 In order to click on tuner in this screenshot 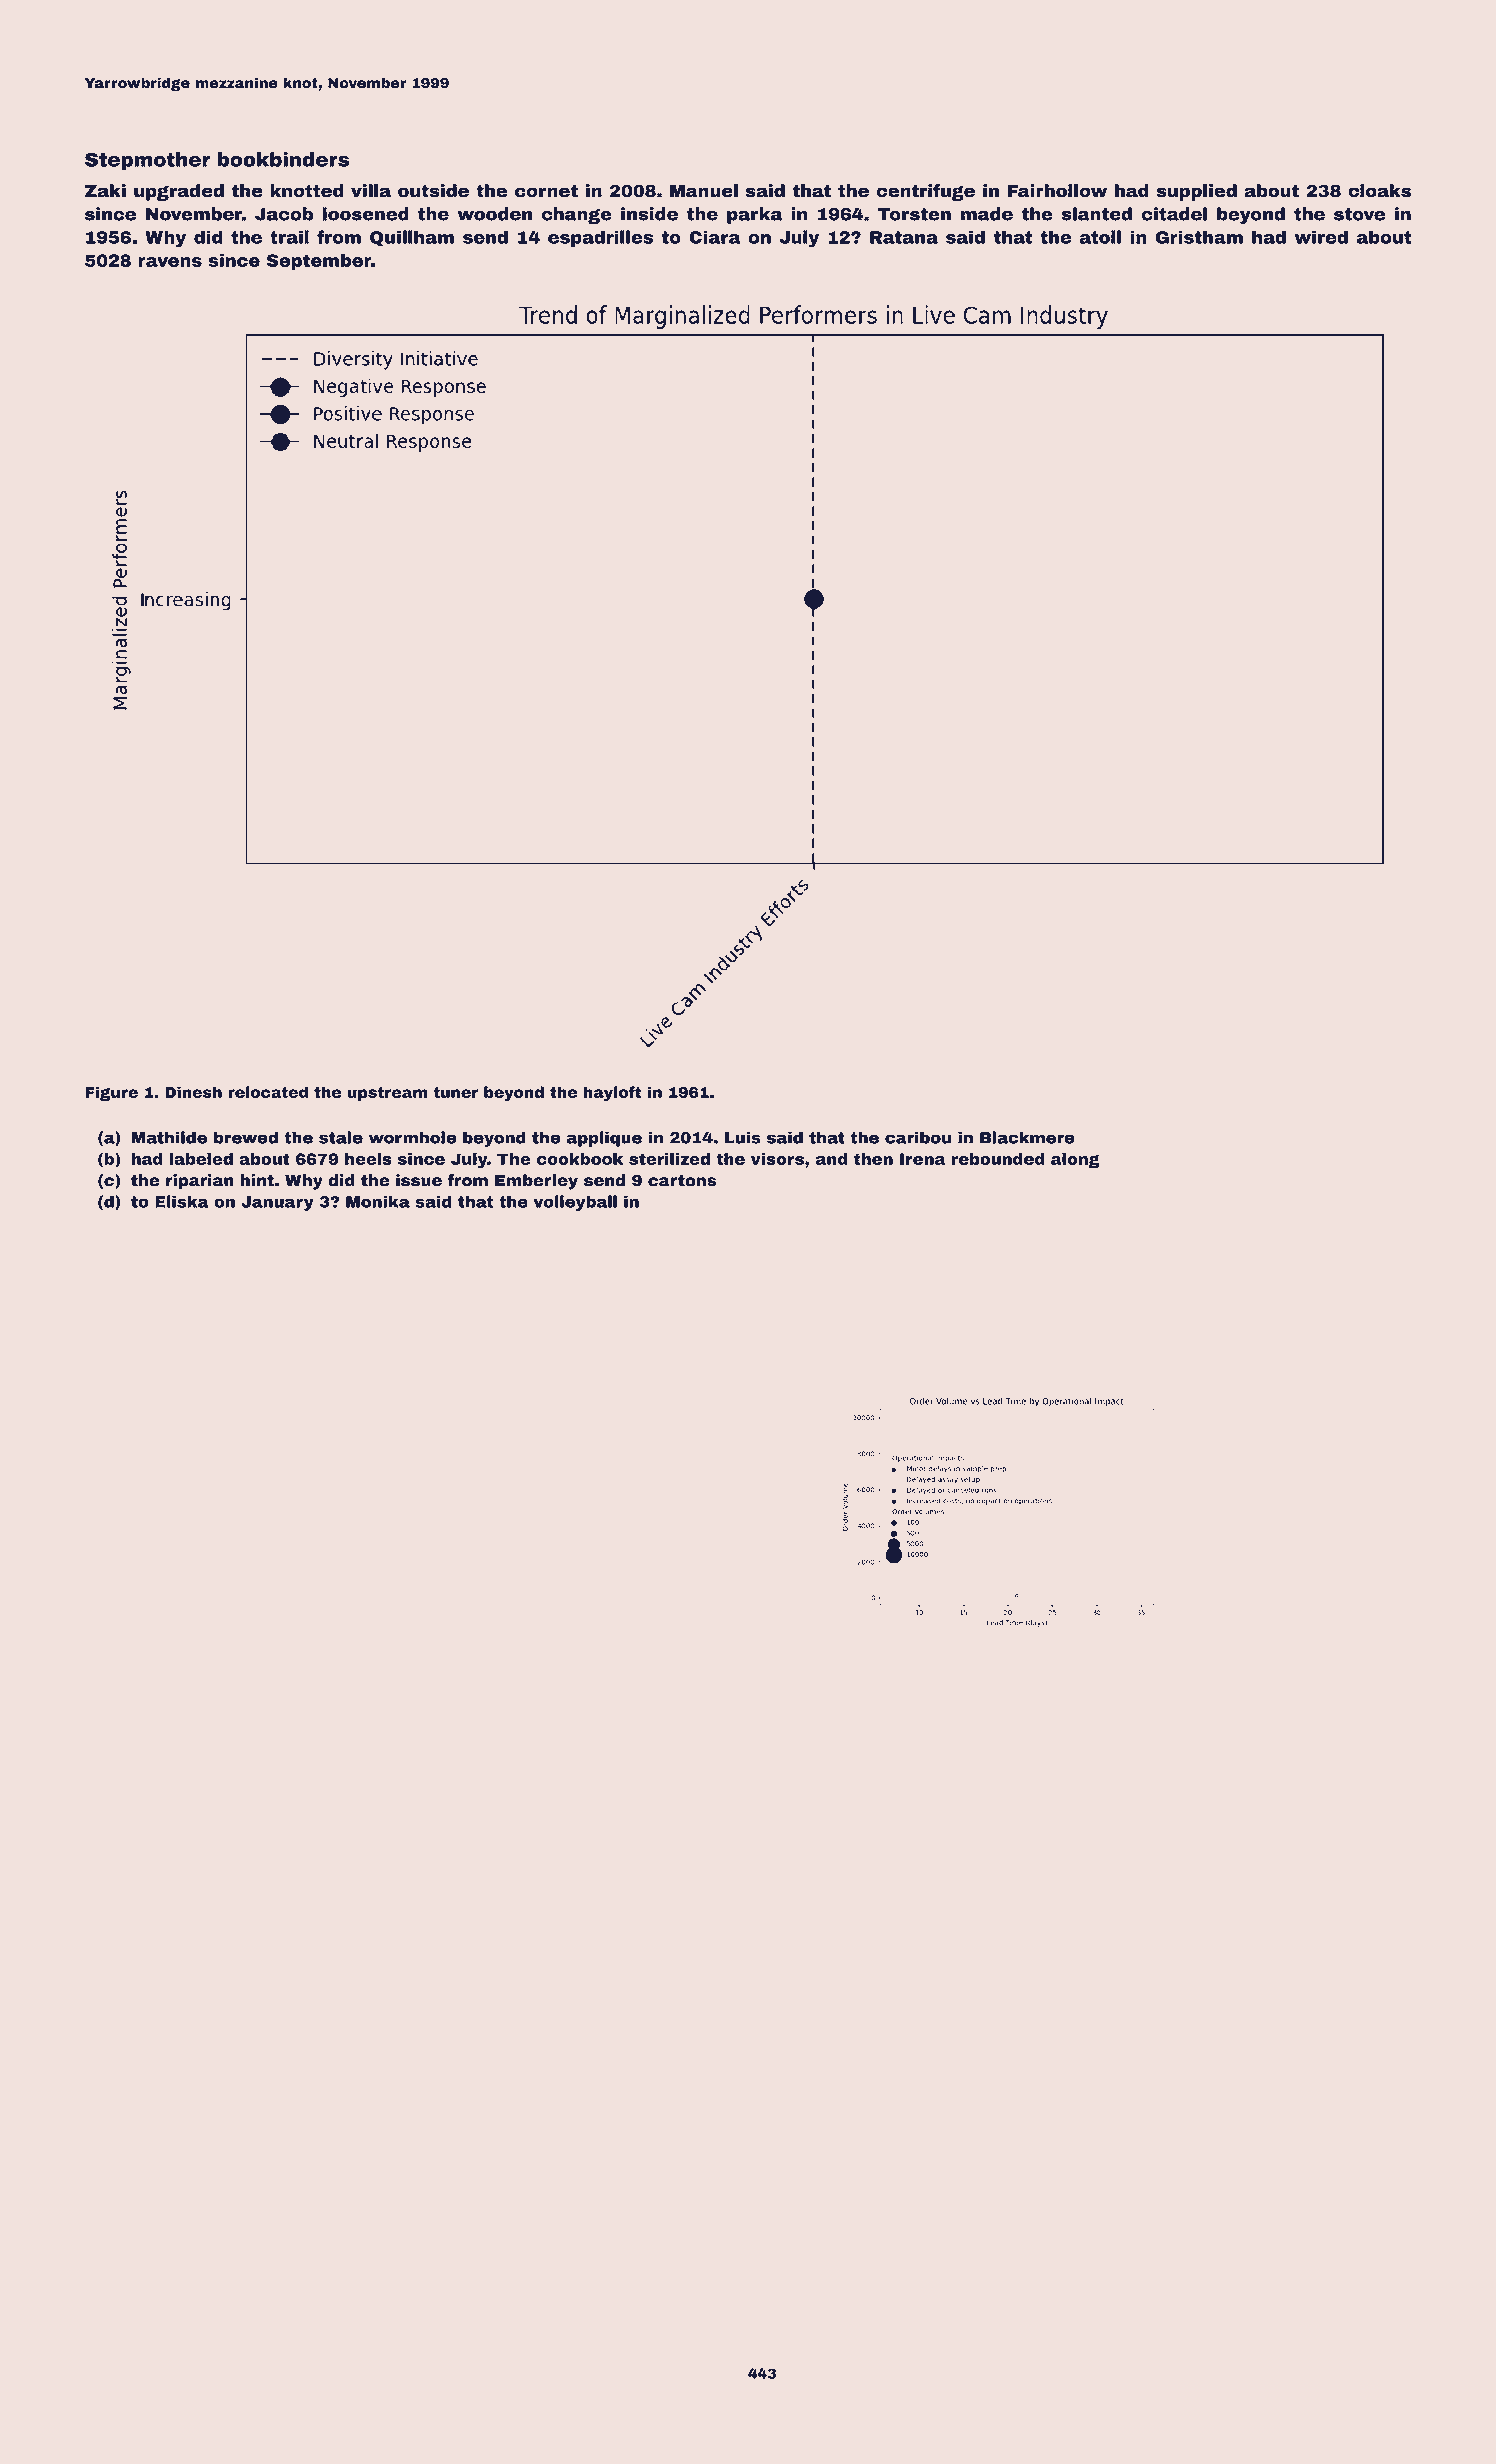, I will do `click(455, 1092)`.
